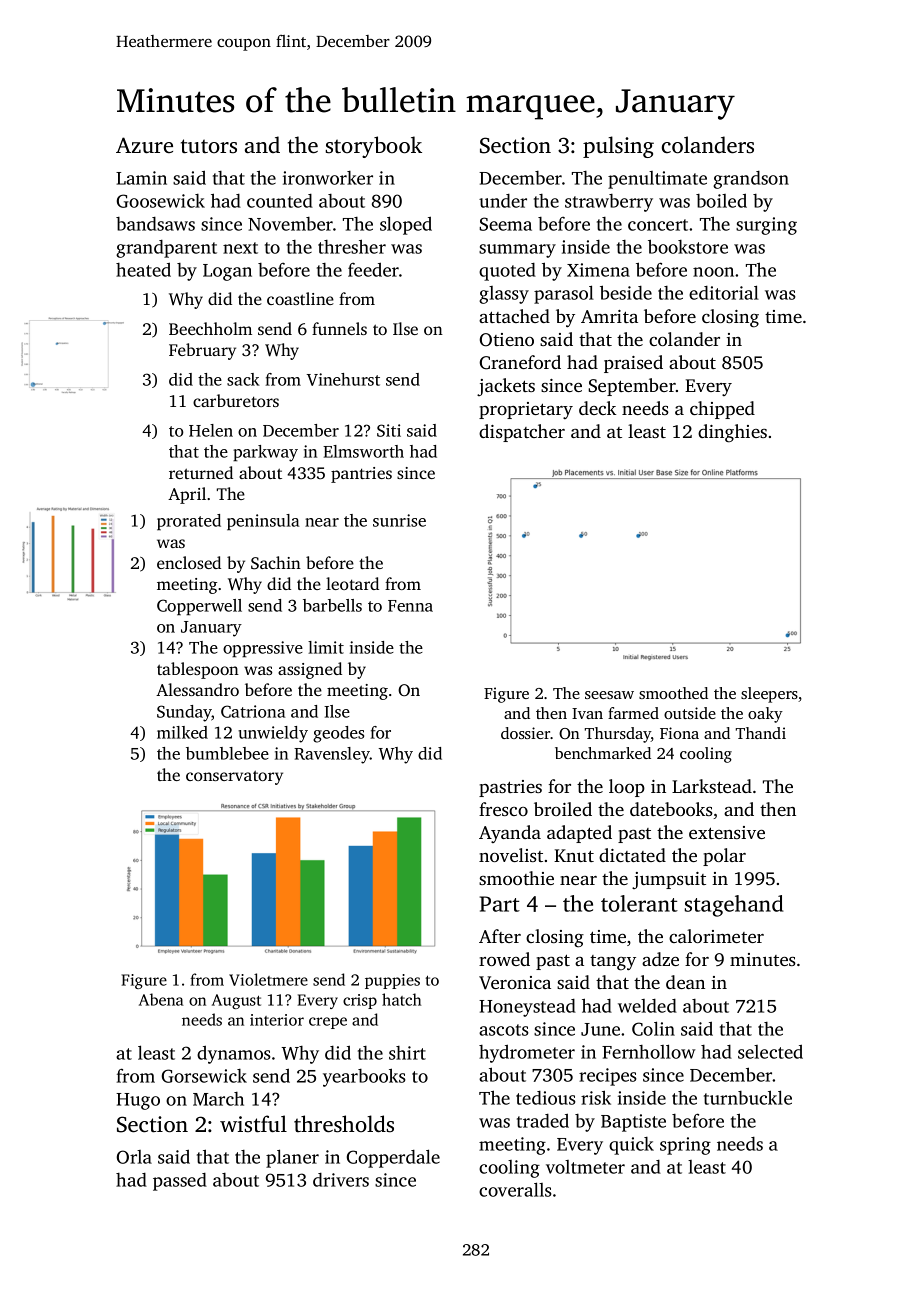 The width and height of the image is (924, 1311). What do you see at coordinates (374, 147) in the image?
I see `storybook` at bounding box center [374, 147].
